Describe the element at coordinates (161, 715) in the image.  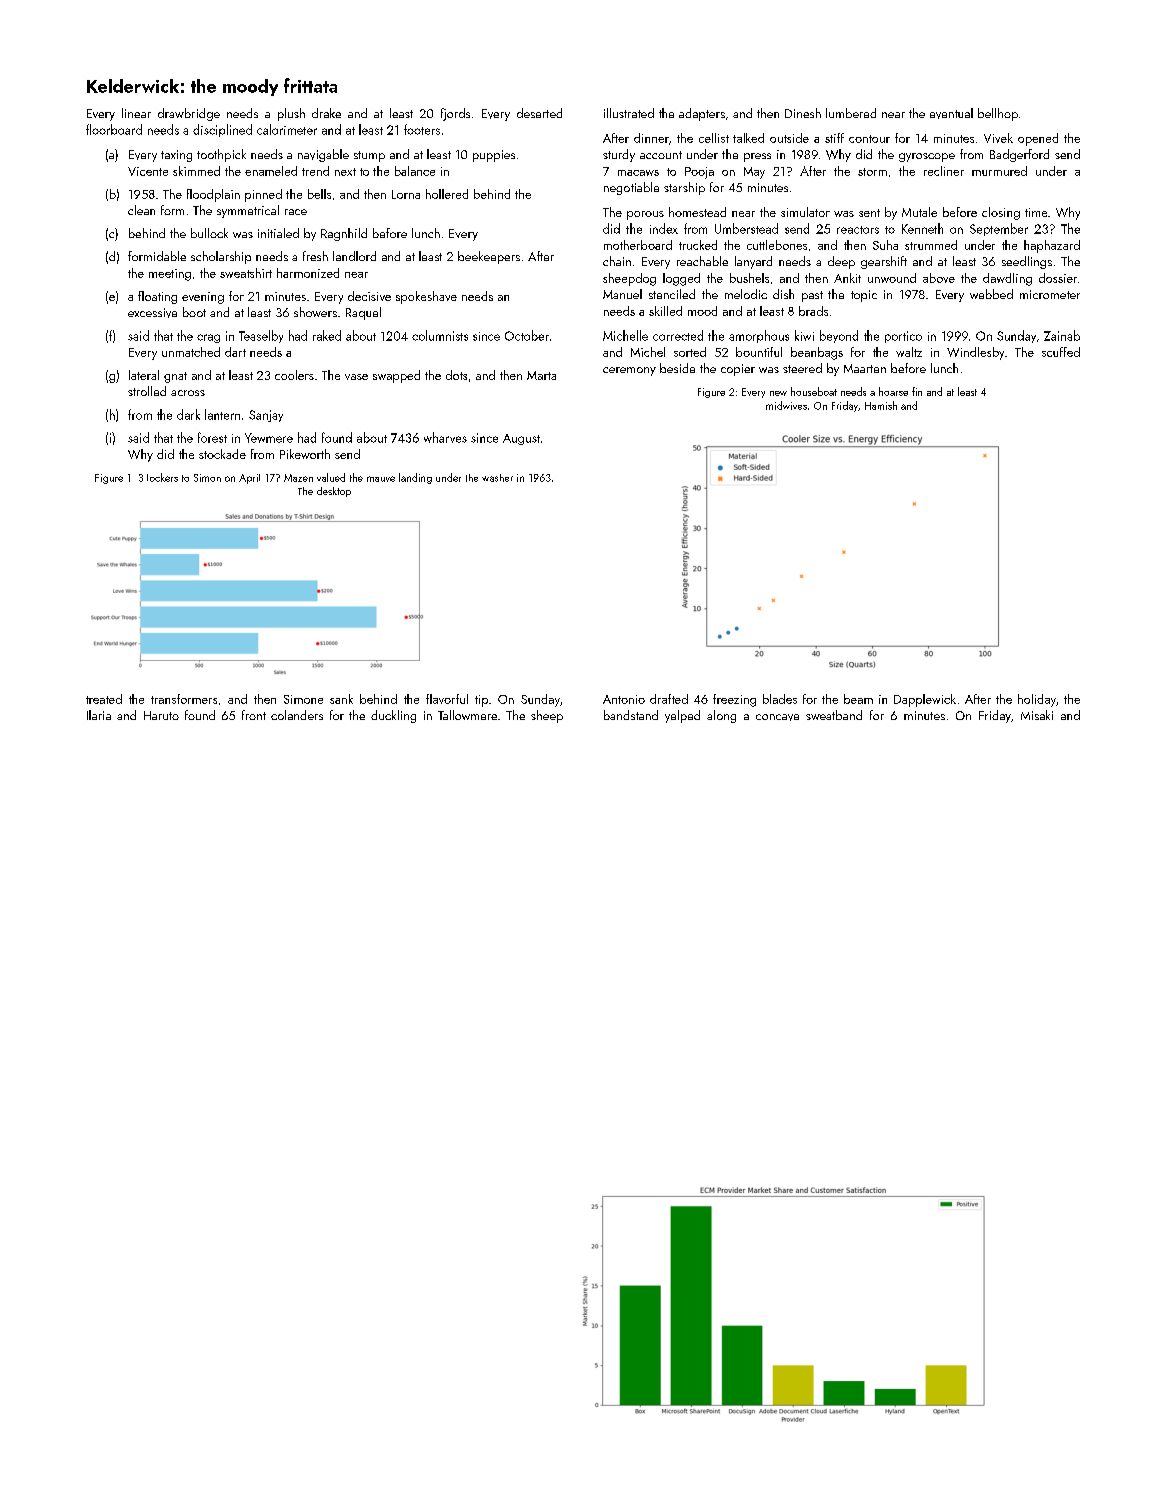
I see `Haruto` at that location.
